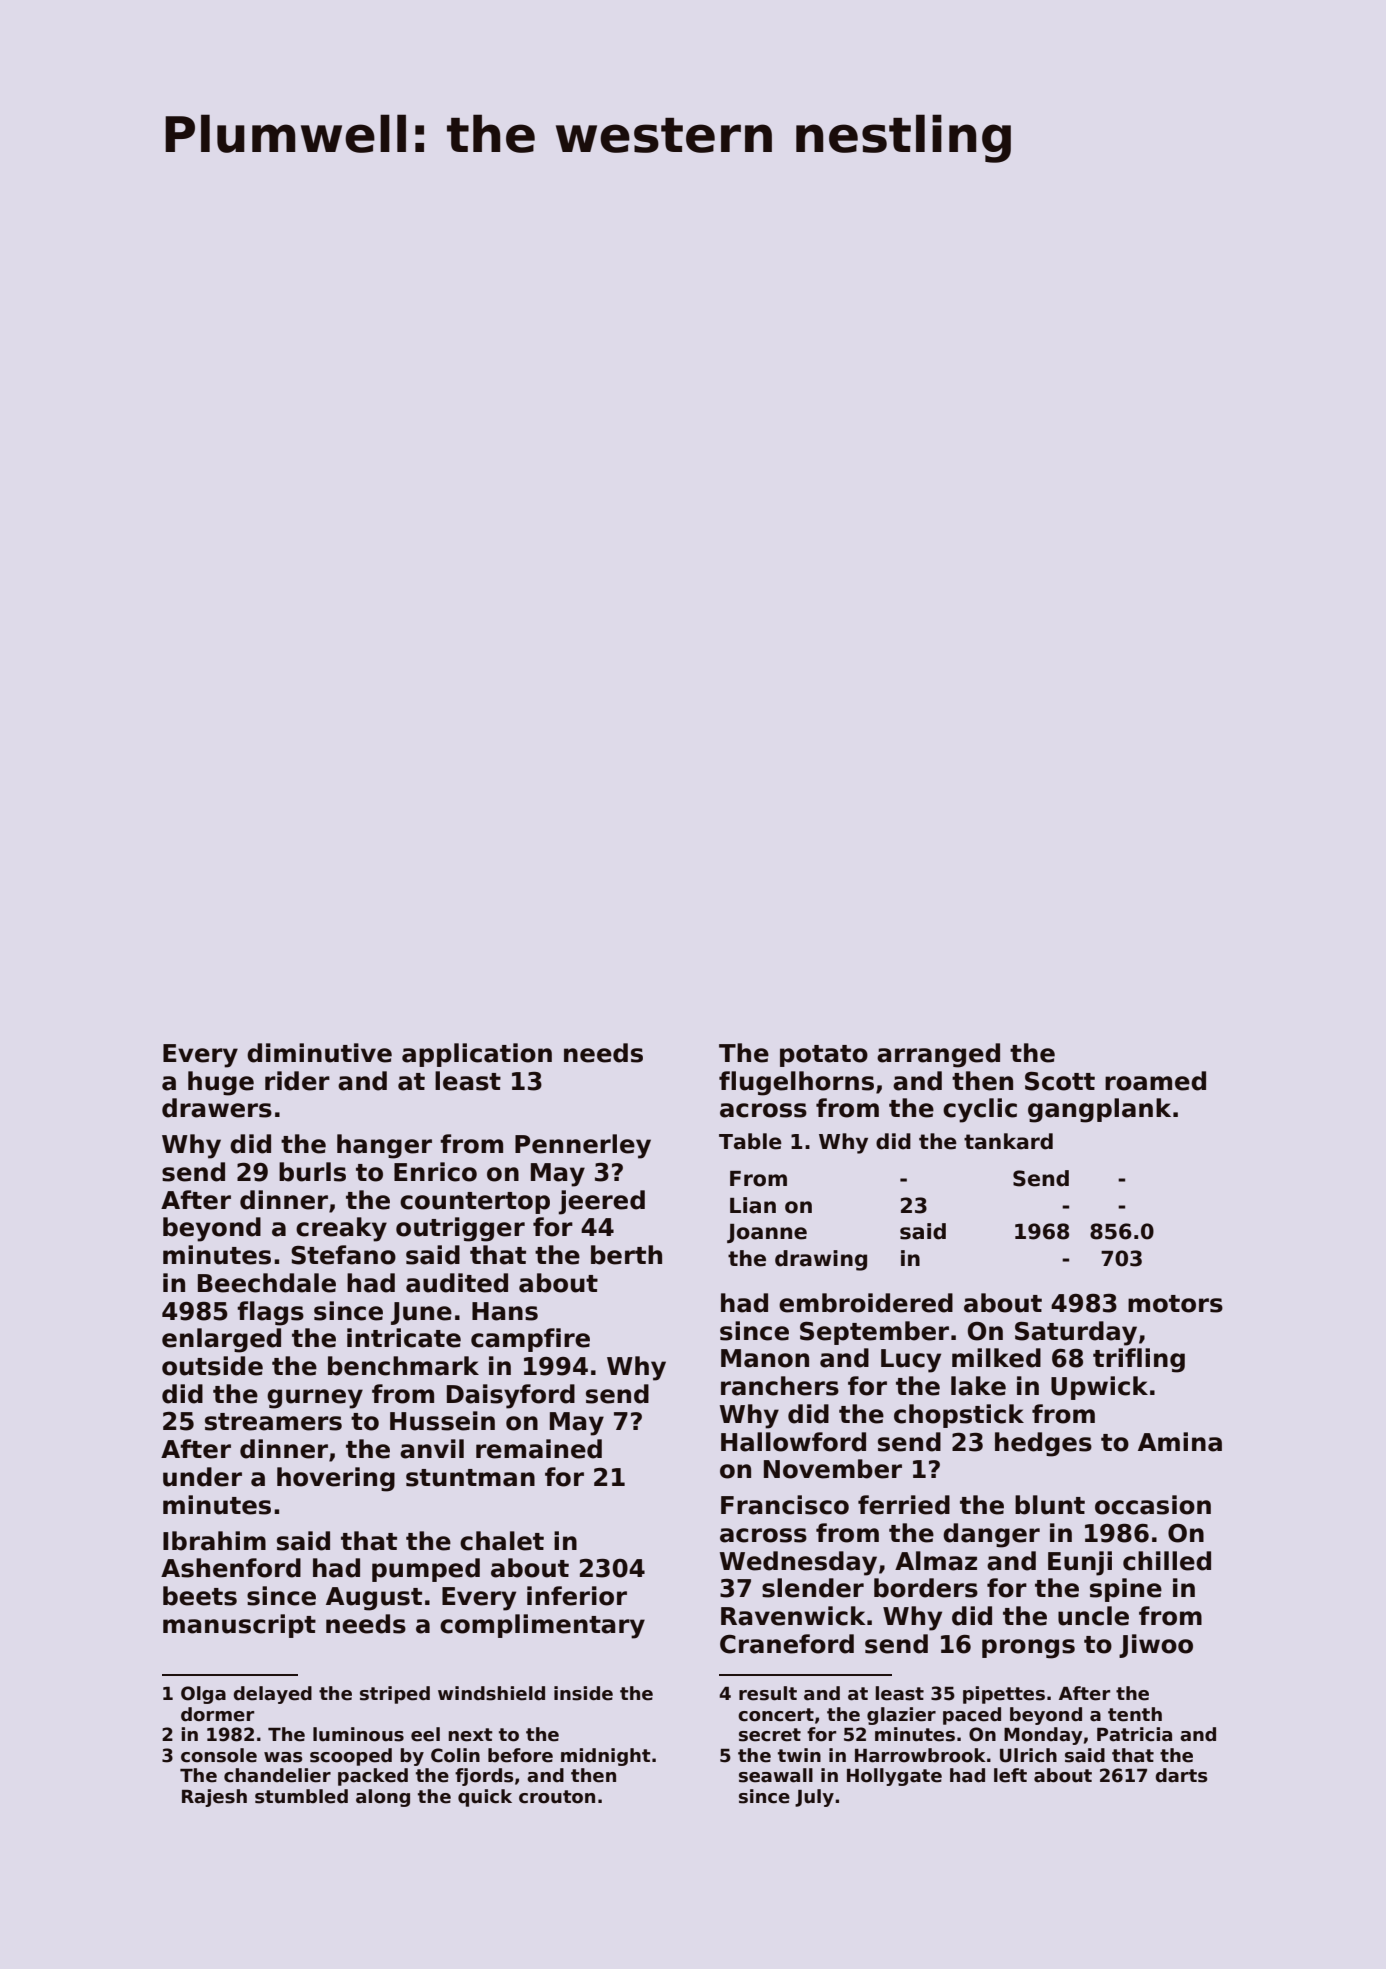 This screenshot has height=1969, width=1386. What do you see at coordinates (980, 1110) in the screenshot?
I see `cyclic` at bounding box center [980, 1110].
